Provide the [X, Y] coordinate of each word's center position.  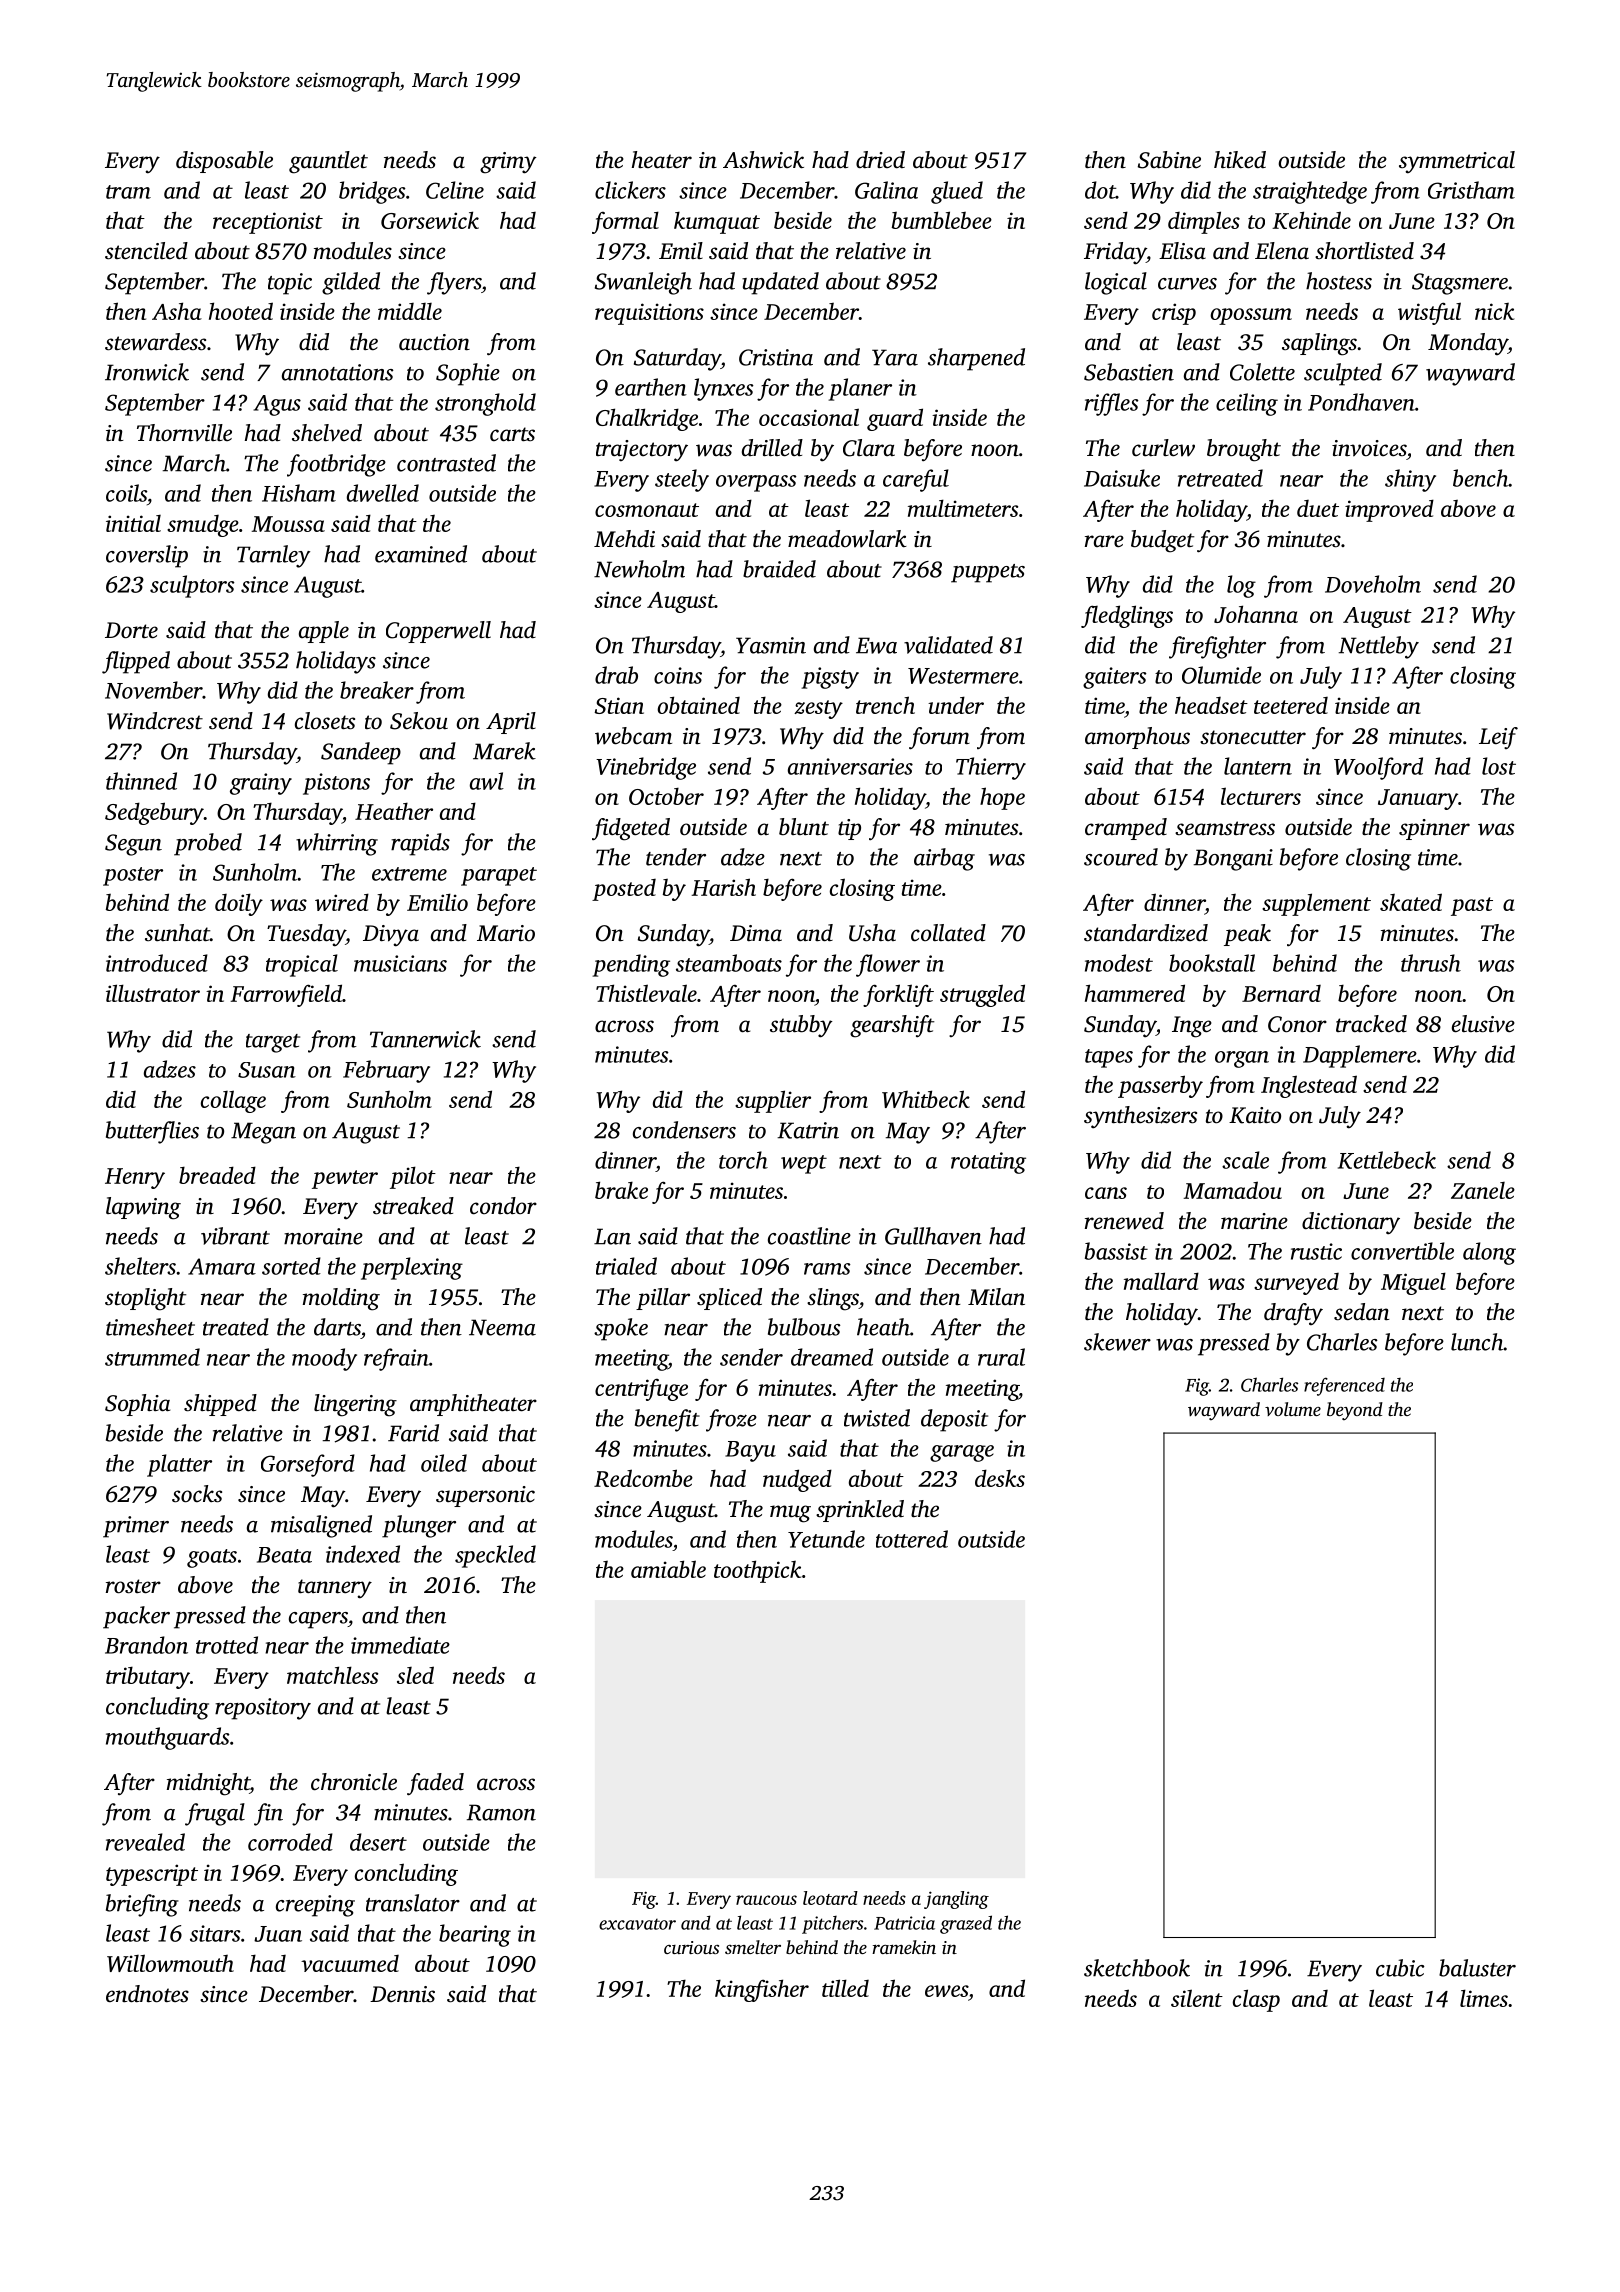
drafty [1293, 1314]
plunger [419, 1526]
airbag [944, 859]
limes [1484, 1998]
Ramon [501, 1812]
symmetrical [1457, 162]
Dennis [402, 1994]
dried [880, 159]
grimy [508, 163]
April [511, 723]
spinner [1434, 829]
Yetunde [826, 1539]
